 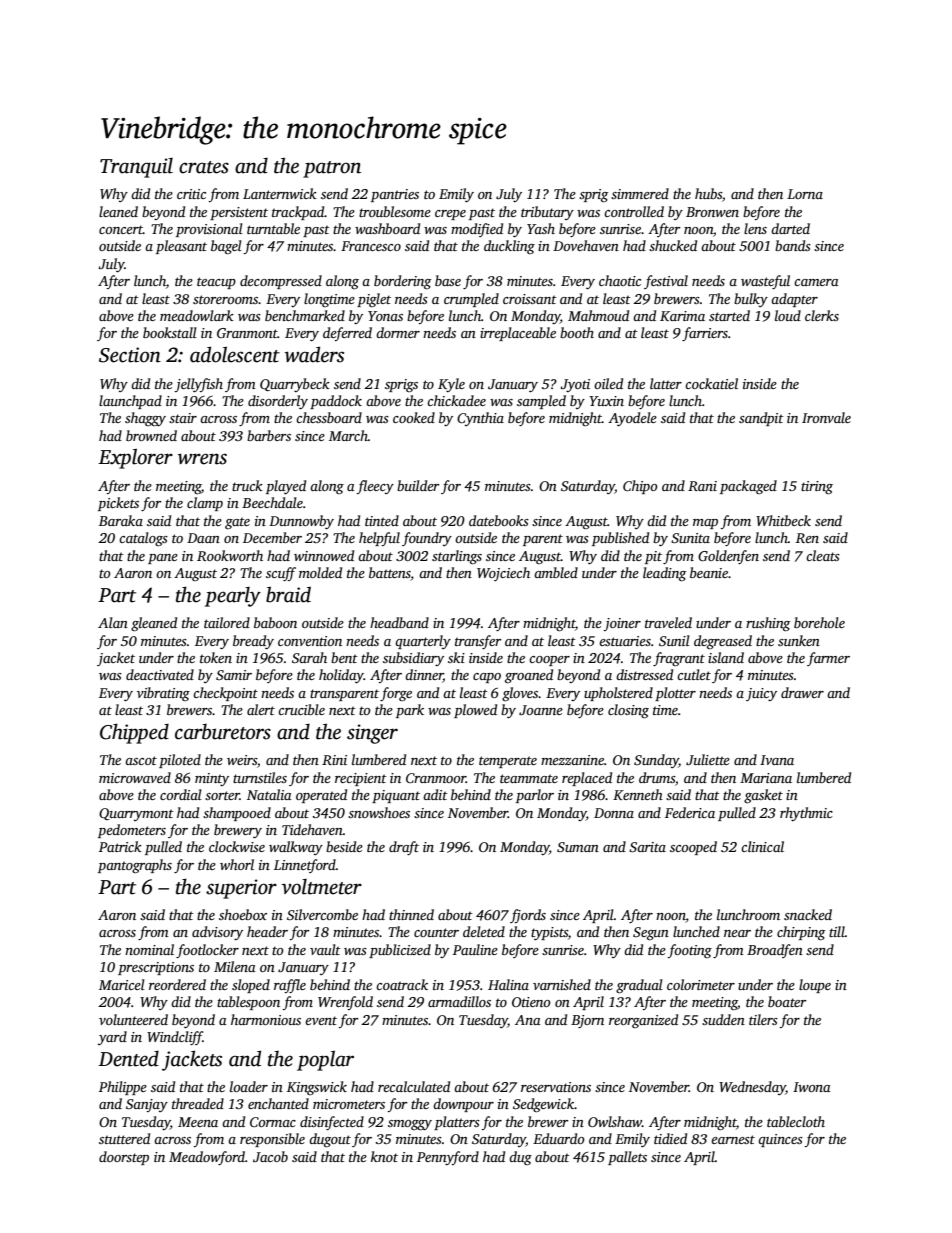 I want to click on doorstep, so click(x=124, y=1158).
